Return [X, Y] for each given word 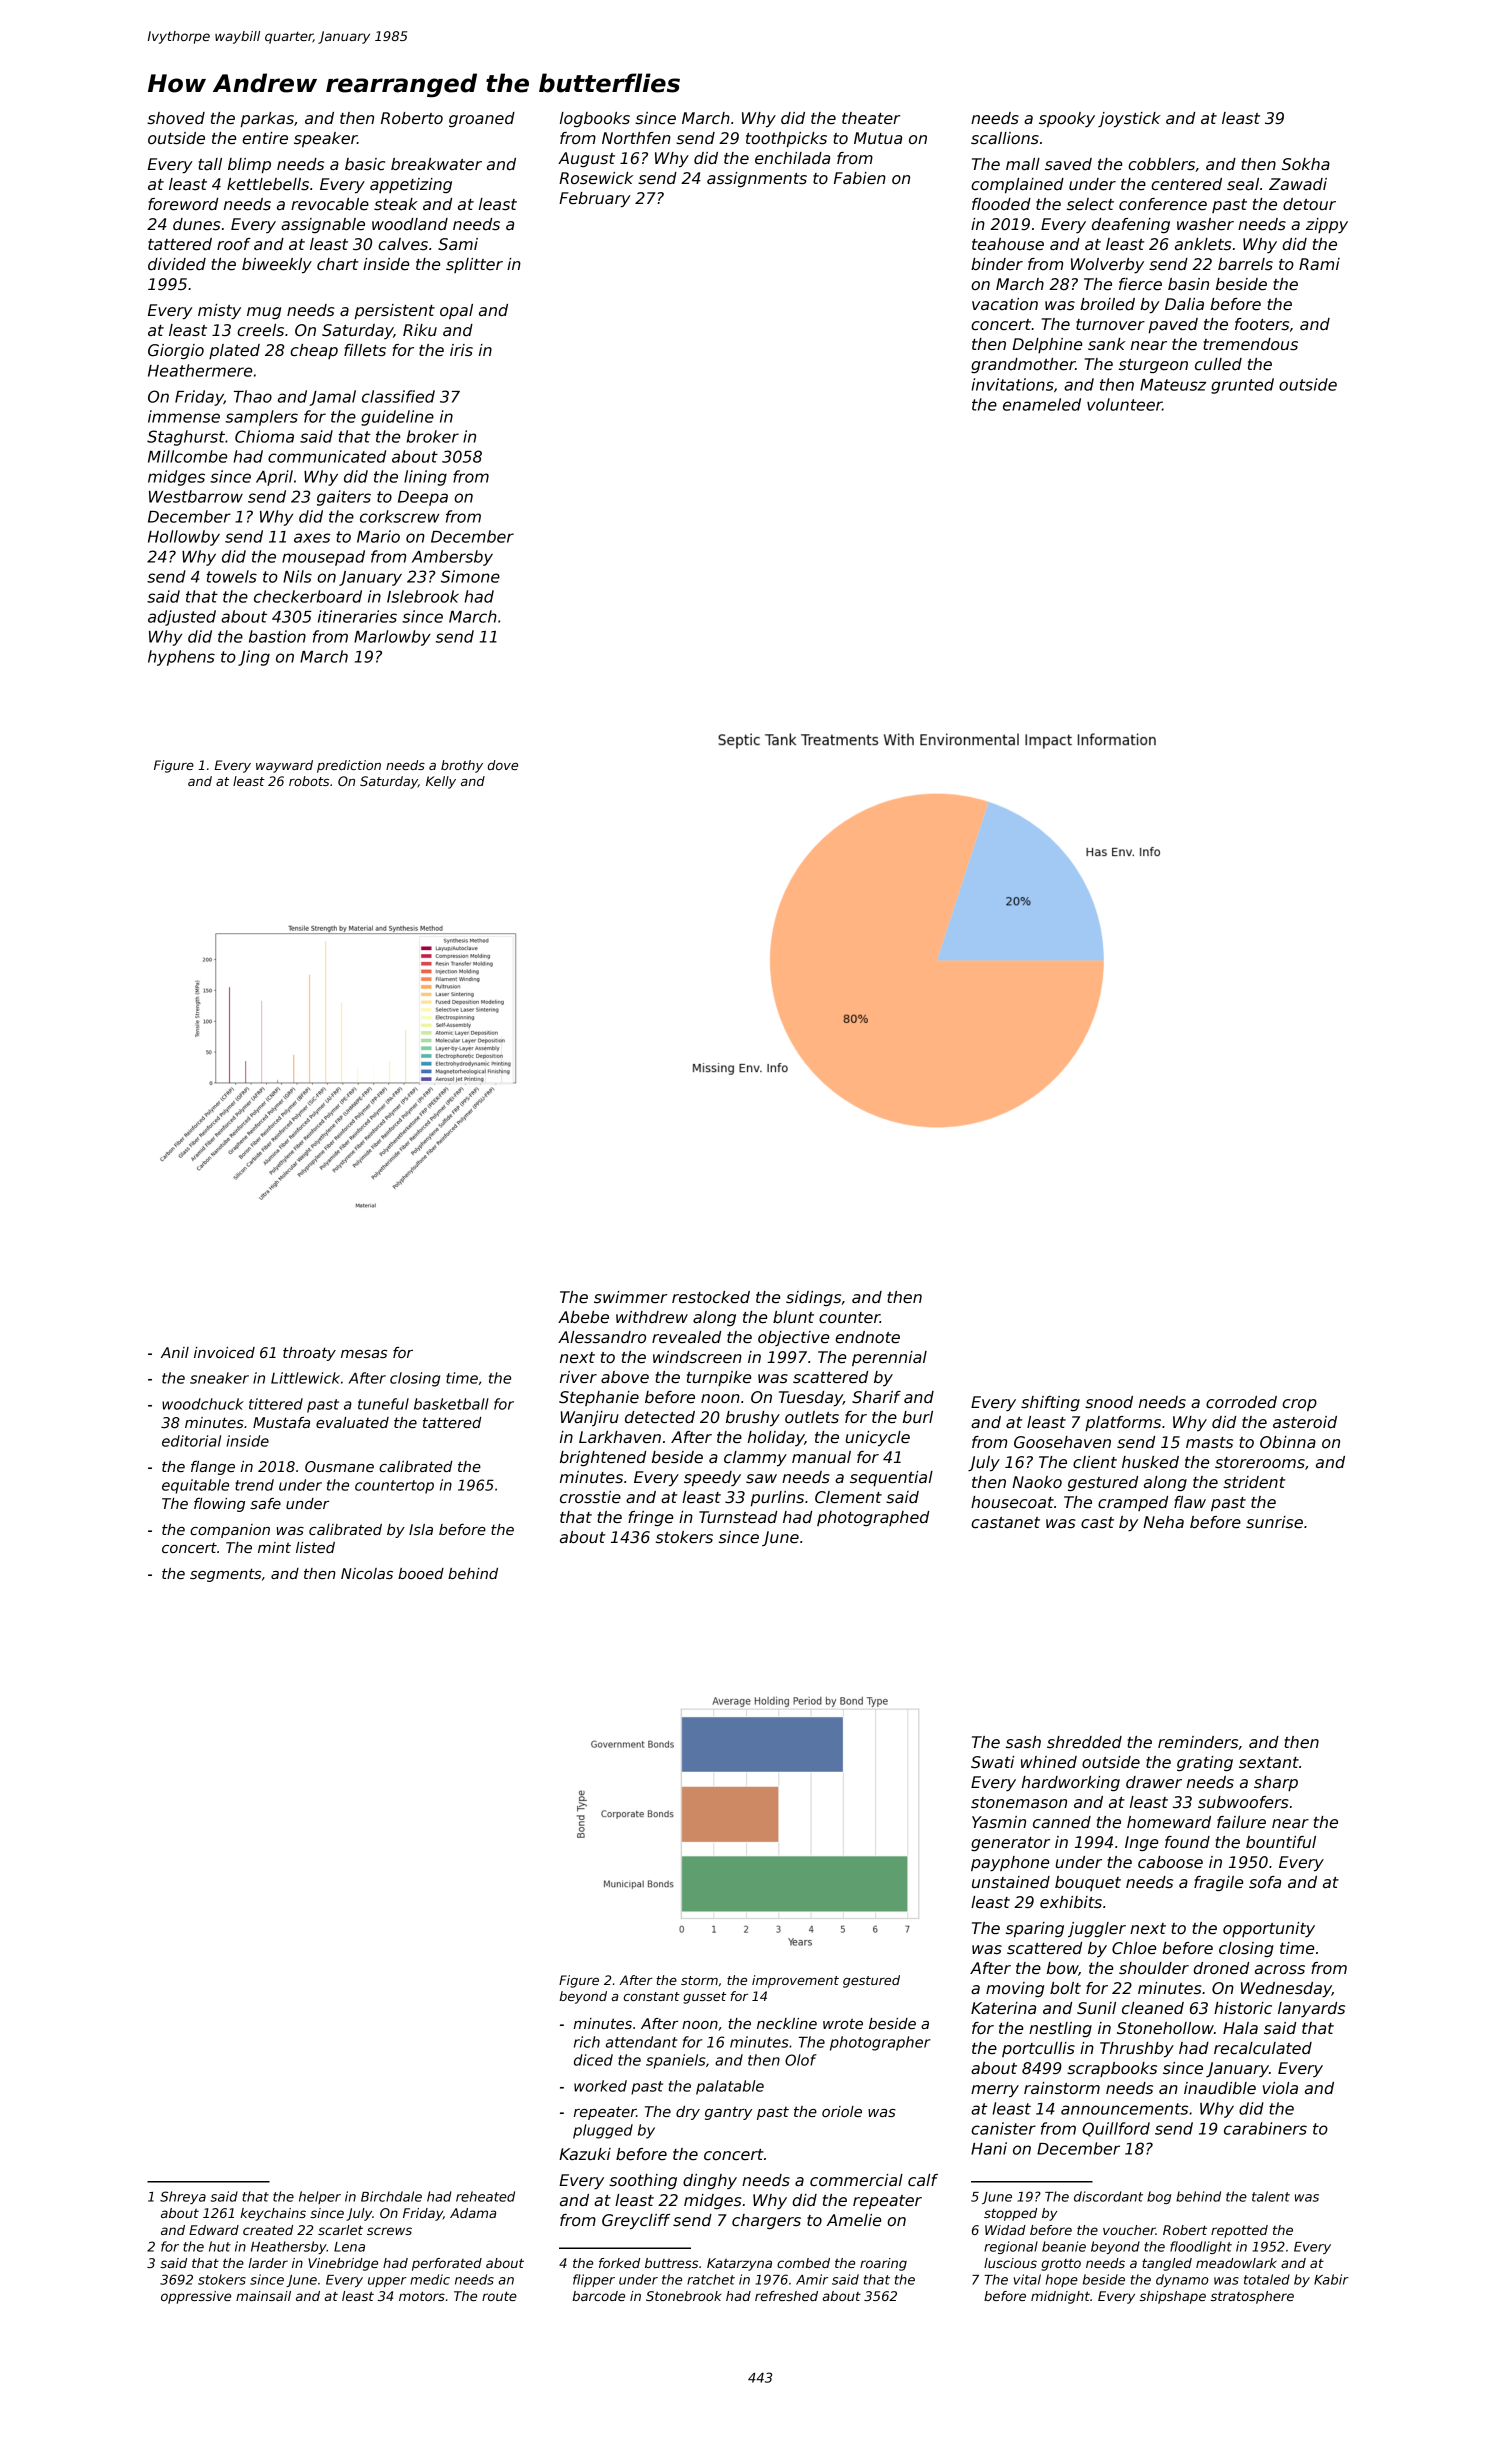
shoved [176, 118]
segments [225, 1575]
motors [422, 2296]
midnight [1060, 2297]
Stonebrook [684, 2296]
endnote [867, 1337]
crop [1299, 1405]
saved [1068, 164]
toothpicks [786, 139]
